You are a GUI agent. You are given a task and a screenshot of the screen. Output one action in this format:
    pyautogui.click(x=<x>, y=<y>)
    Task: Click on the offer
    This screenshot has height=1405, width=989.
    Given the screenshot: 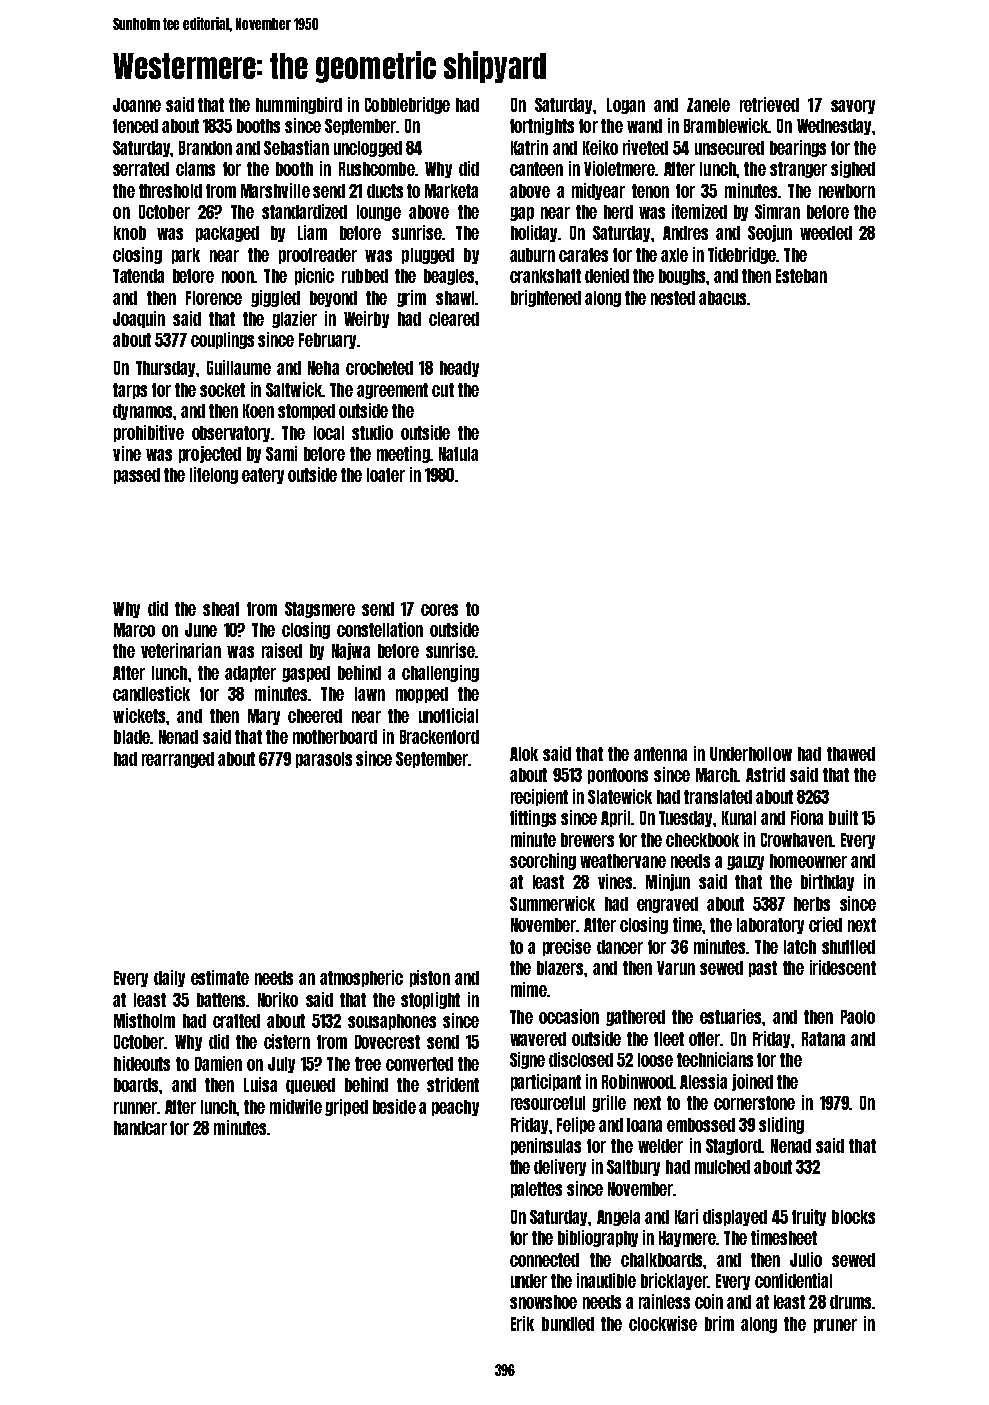 What is the action you would take?
    pyautogui.click(x=705, y=1039)
